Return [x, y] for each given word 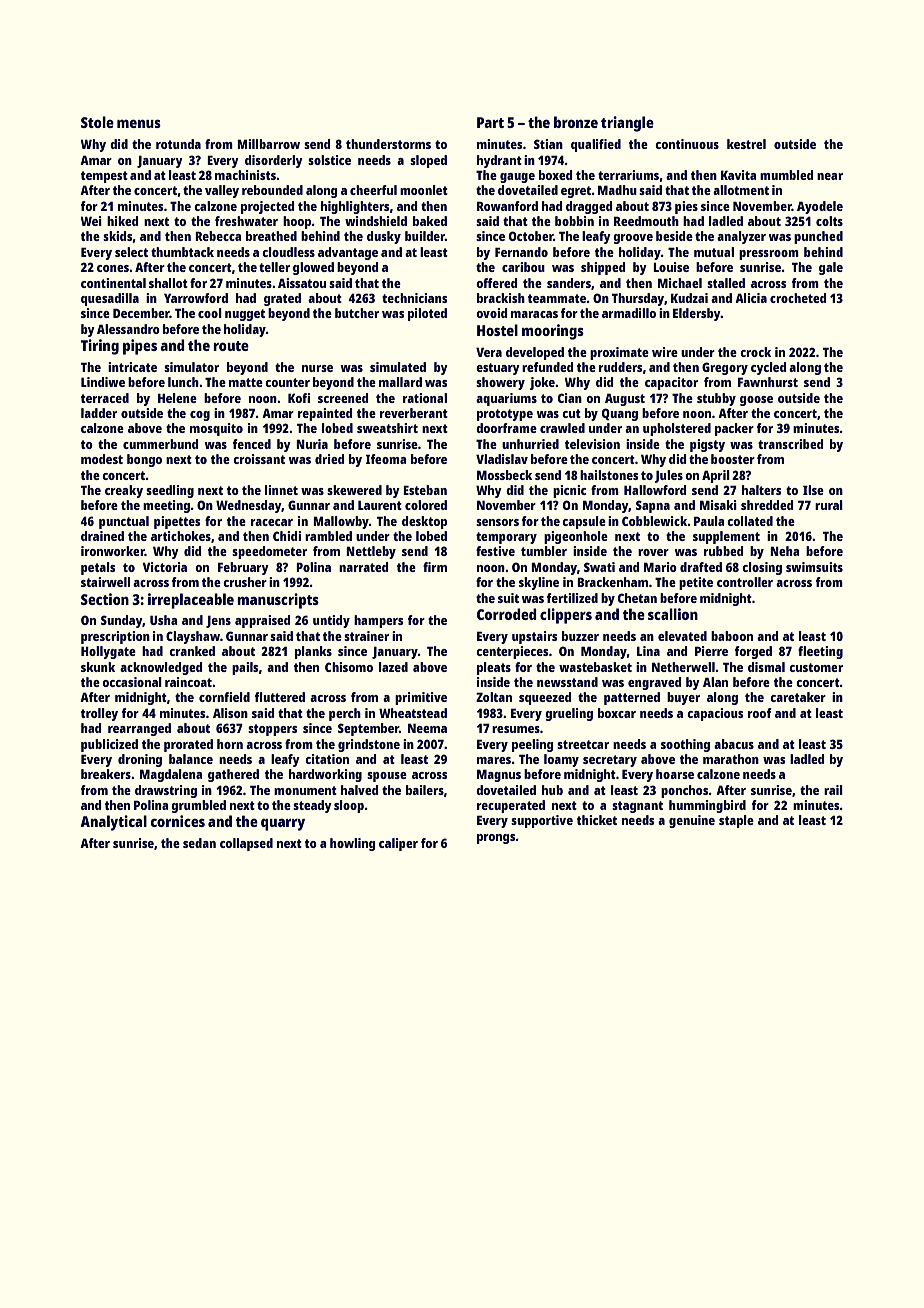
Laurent [380, 505]
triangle [627, 124]
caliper [398, 844]
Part [490, 122]
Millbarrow [268, 144]
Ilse [813, 490]
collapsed [246, 844]
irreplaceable [191, 601]
